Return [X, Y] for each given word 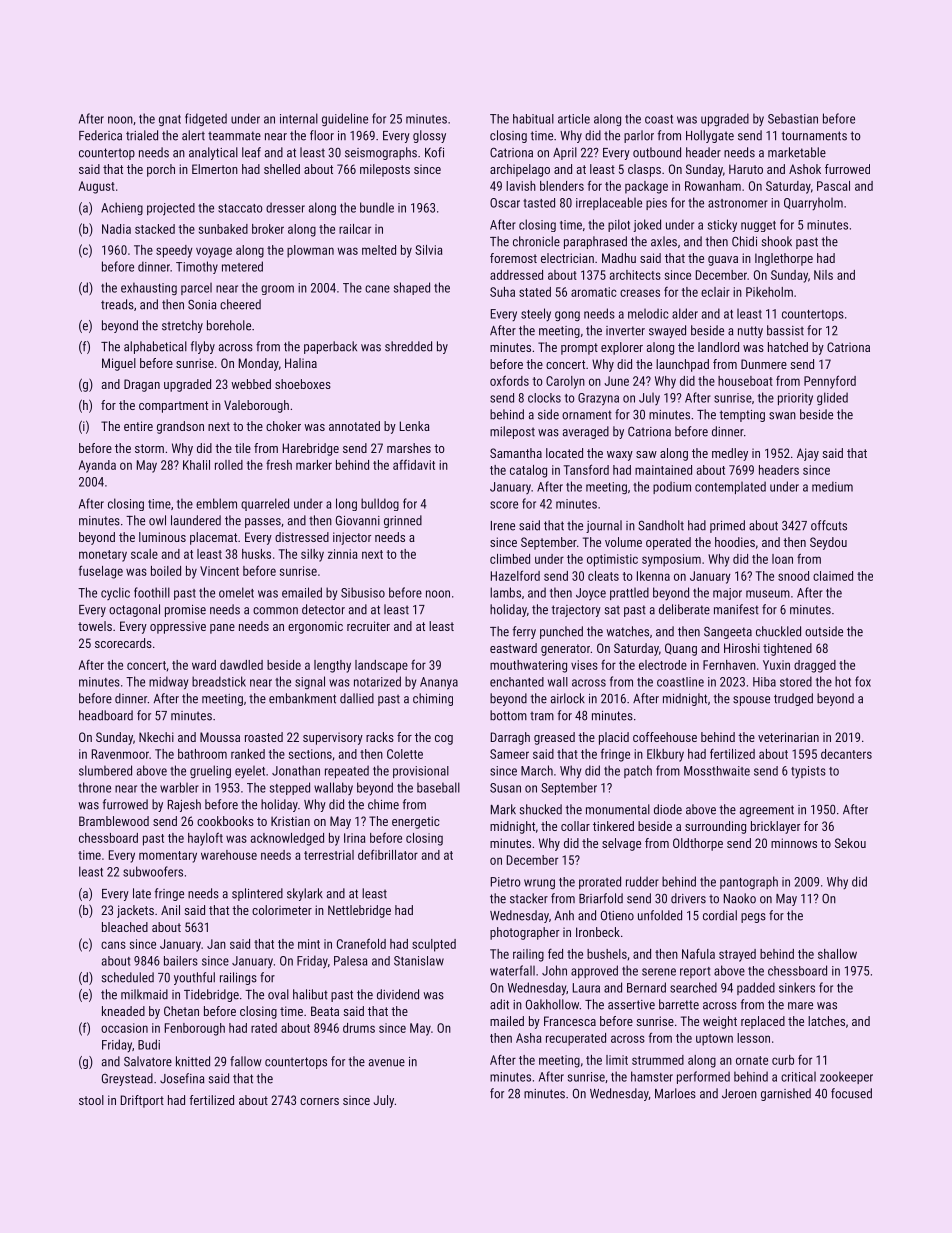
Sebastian [793, 118]
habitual [533, 119]
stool [91, 1100]
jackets [135, 911]
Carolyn [565, 382]
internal [299, 118]
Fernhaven [729, 665]
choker [283, 426]
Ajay [808, 454]
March [537, 770]
